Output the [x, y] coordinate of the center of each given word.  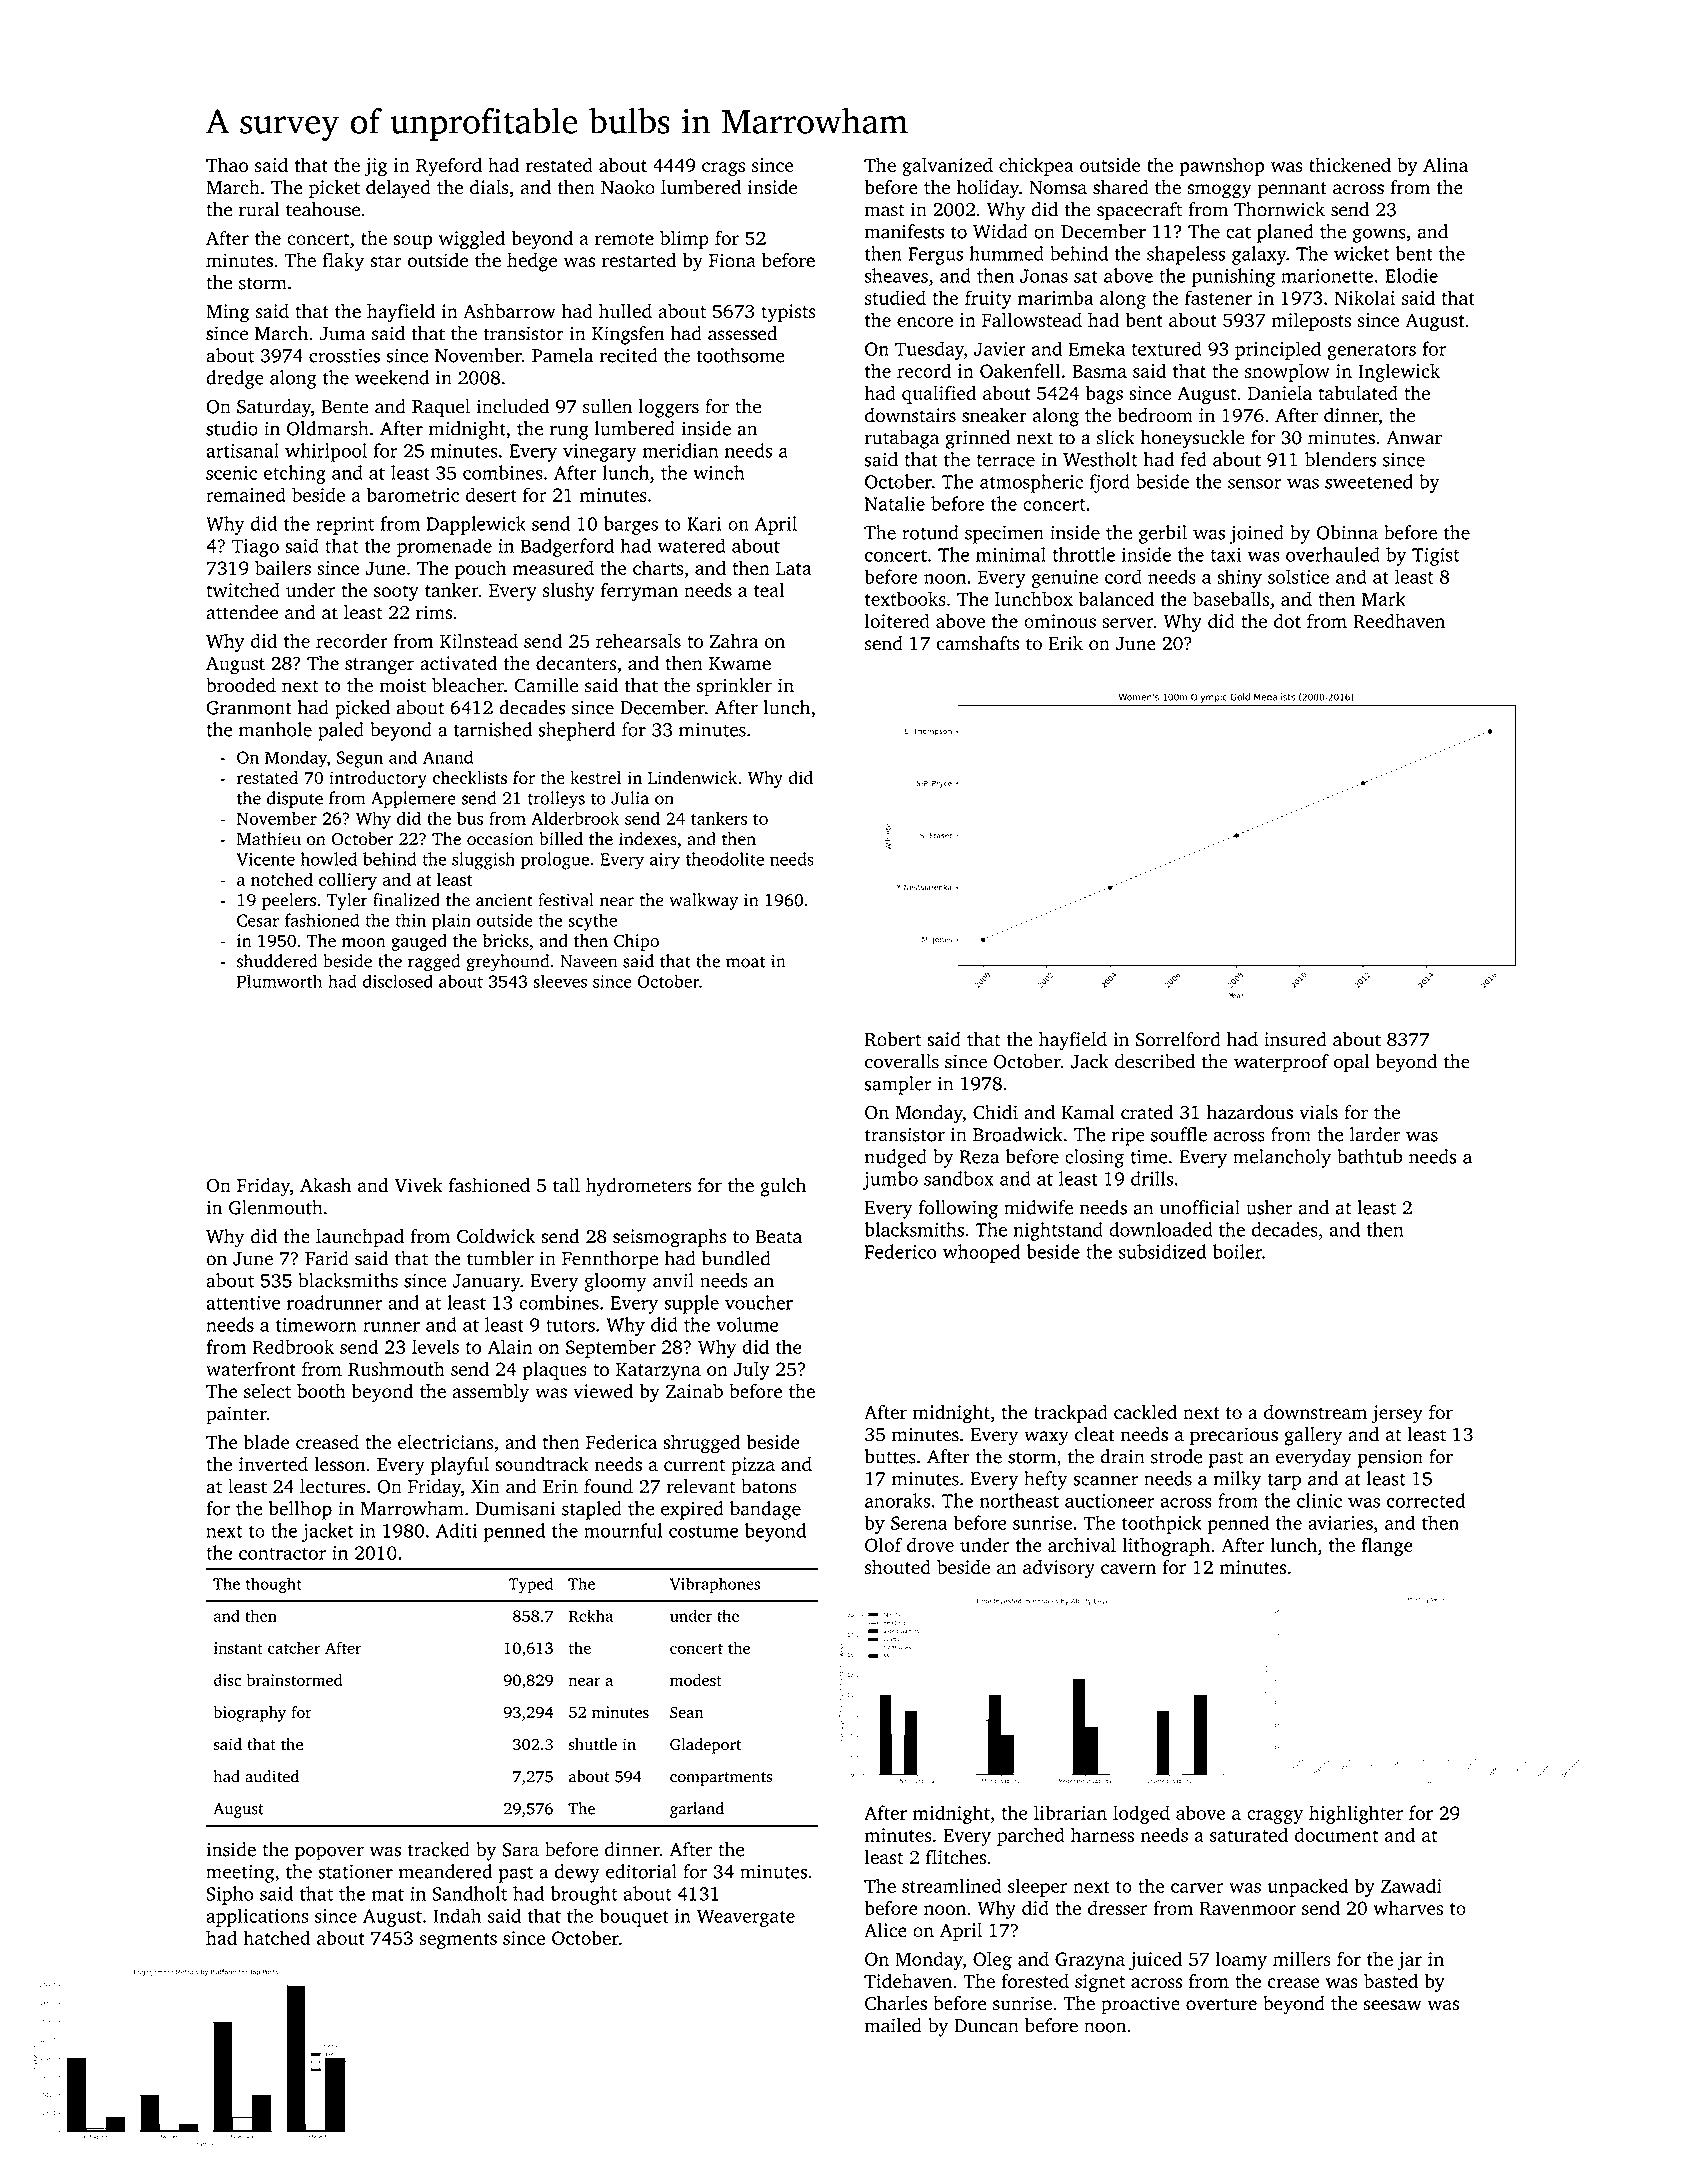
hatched [276, 1937]
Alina [1445, 164]
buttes [890, 1456]
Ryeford [449, 166]
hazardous [1250, 1112]
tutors [570, 1326]
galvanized [947, 167]
